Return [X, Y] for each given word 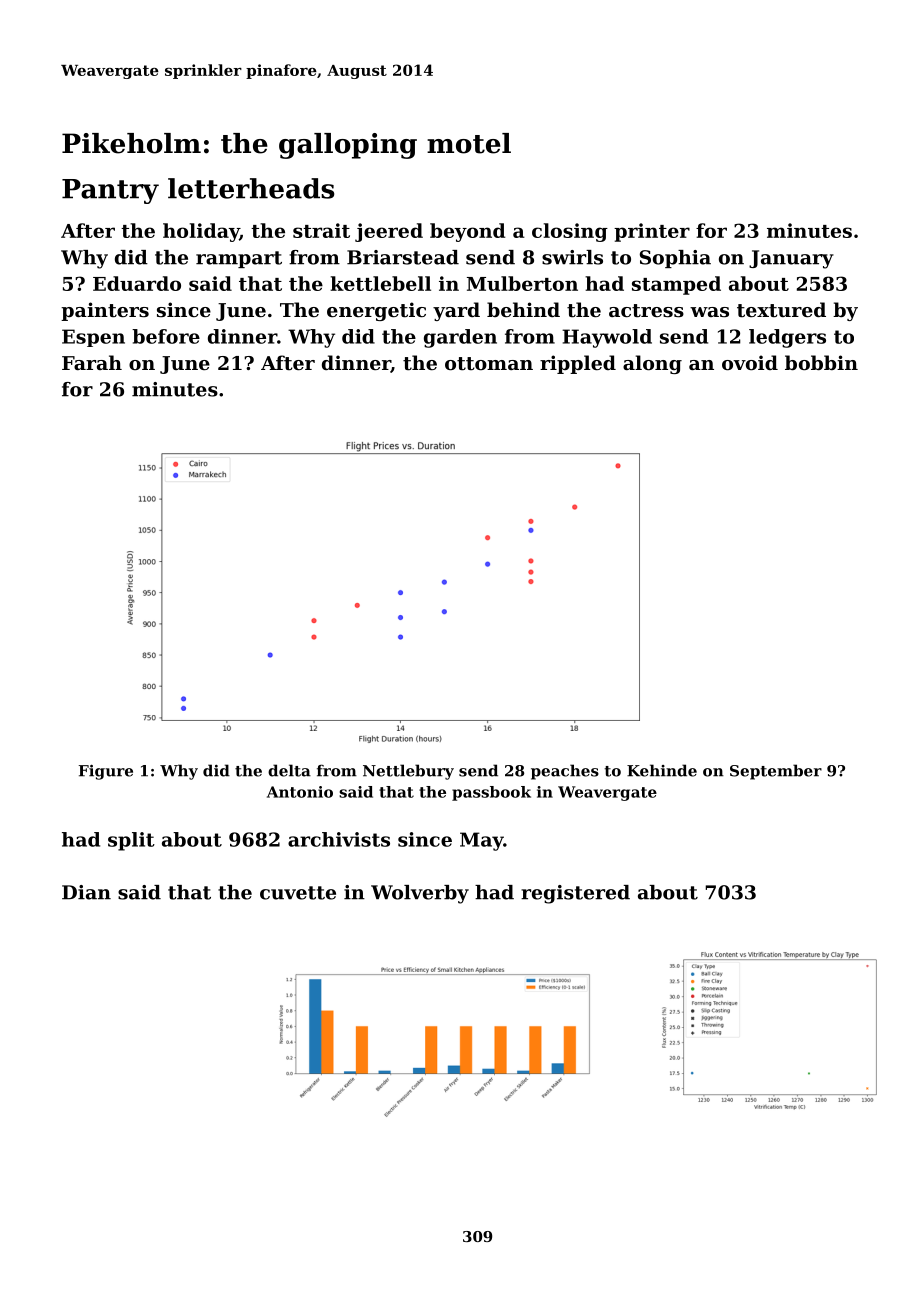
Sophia [675, 259]
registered [575, 894]
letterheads [251, 188]
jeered [389, 232]
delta [289, 770]
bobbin [821, 362]
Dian [86, 892]
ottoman [489, 364]
